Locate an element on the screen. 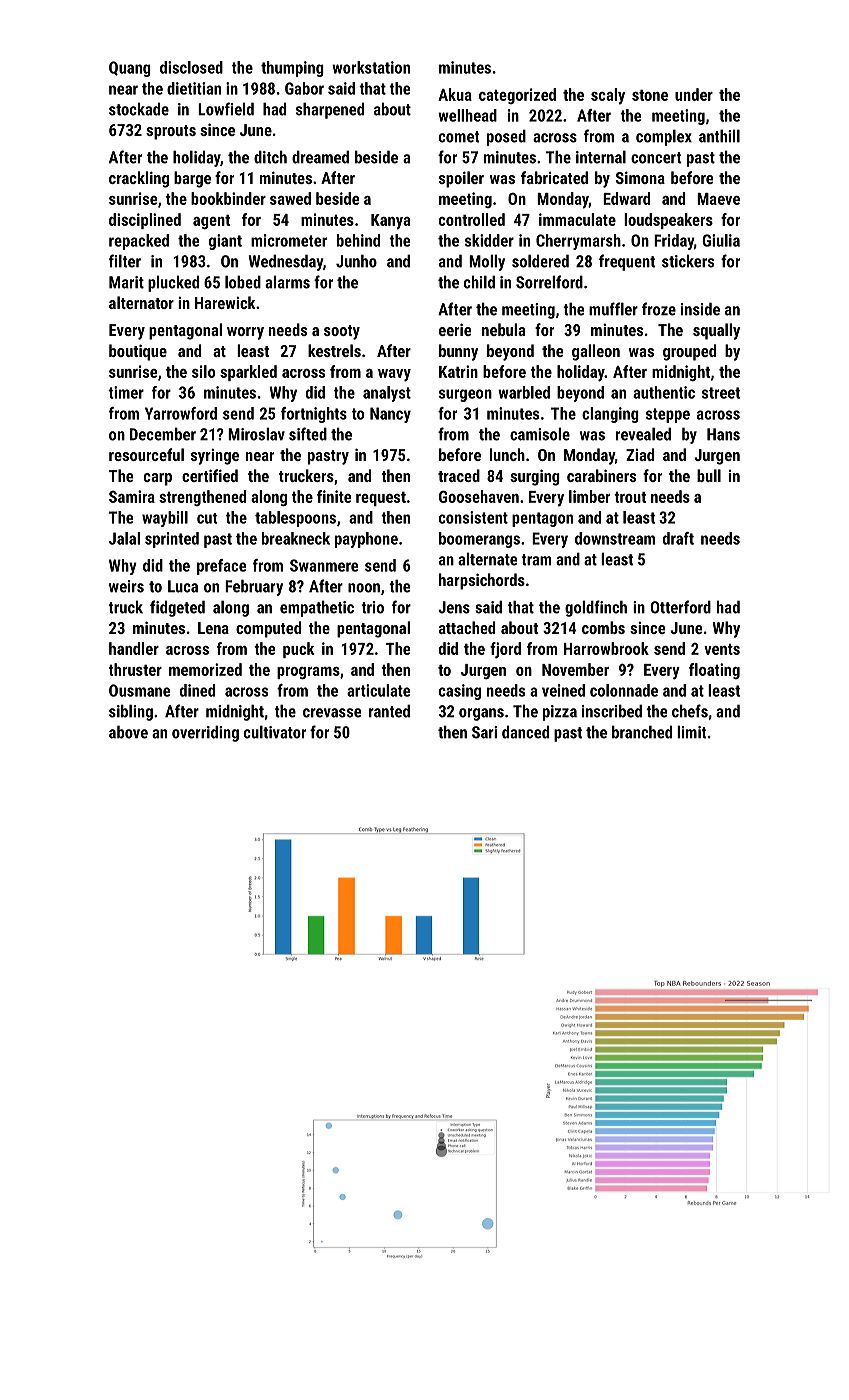 The image size is (849, 1400). cultivator is located at coordinates (275, 732).
